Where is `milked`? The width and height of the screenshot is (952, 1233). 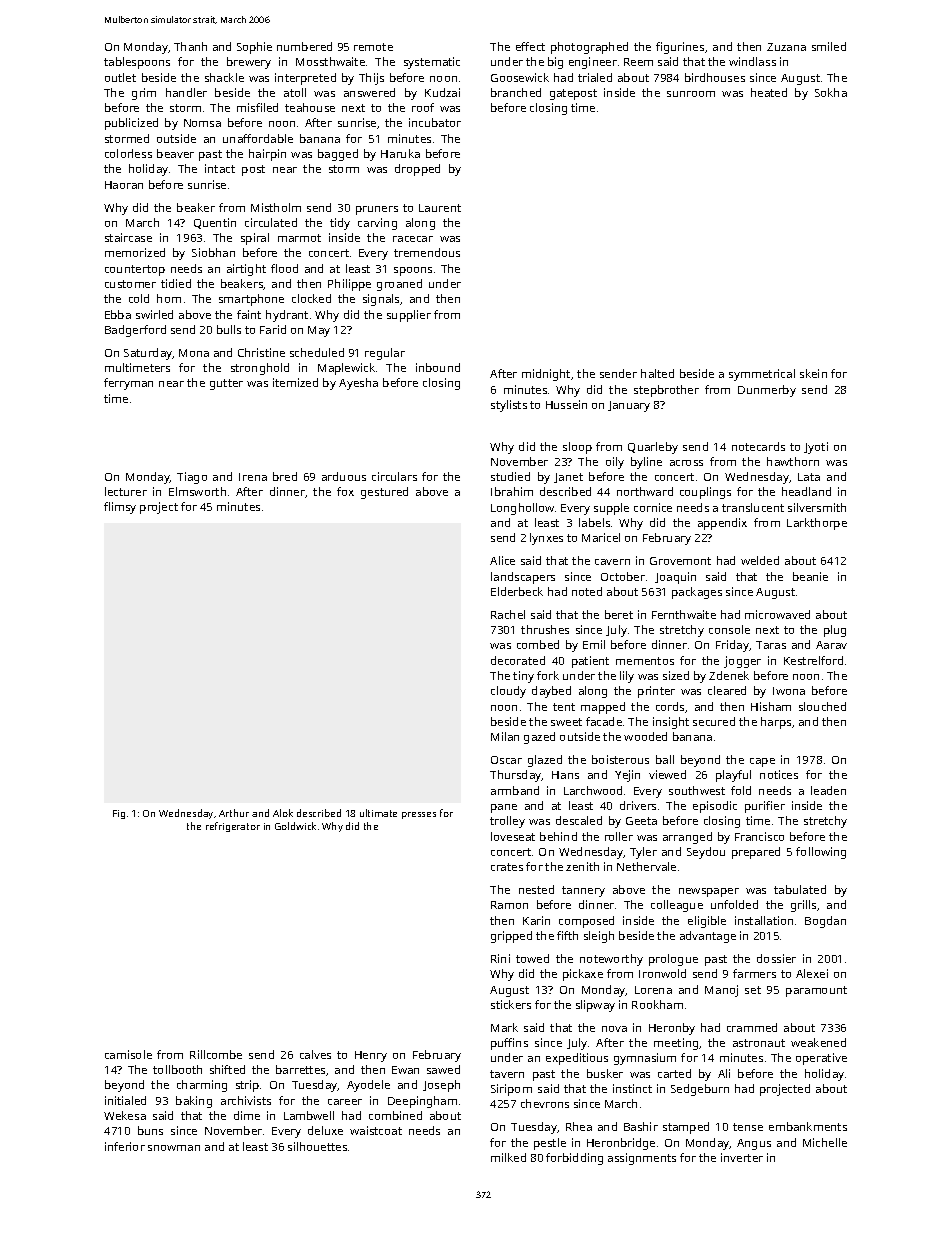 milked is located at coordinates (508, 1157).
